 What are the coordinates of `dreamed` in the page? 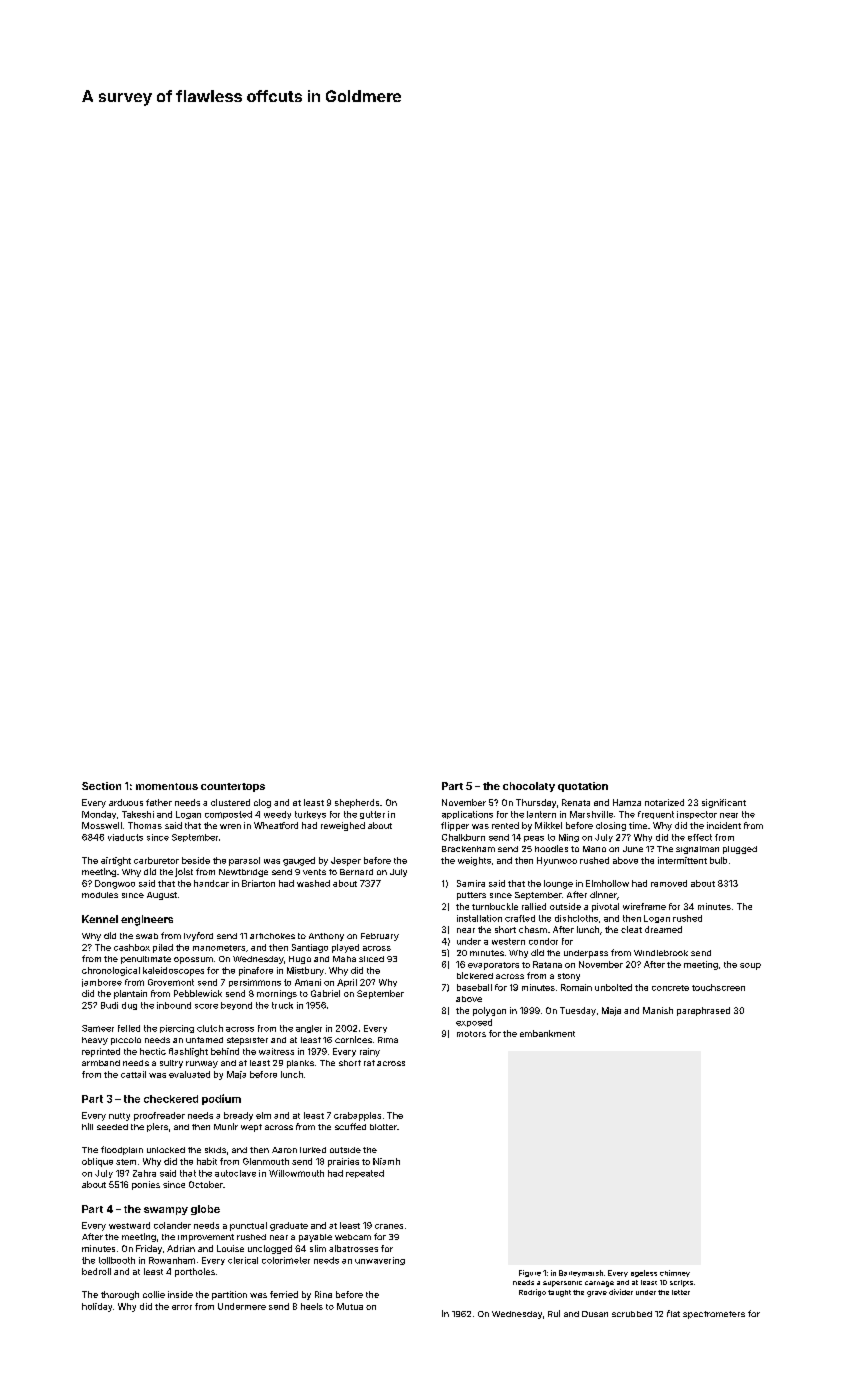 It's located at (663, 929).
